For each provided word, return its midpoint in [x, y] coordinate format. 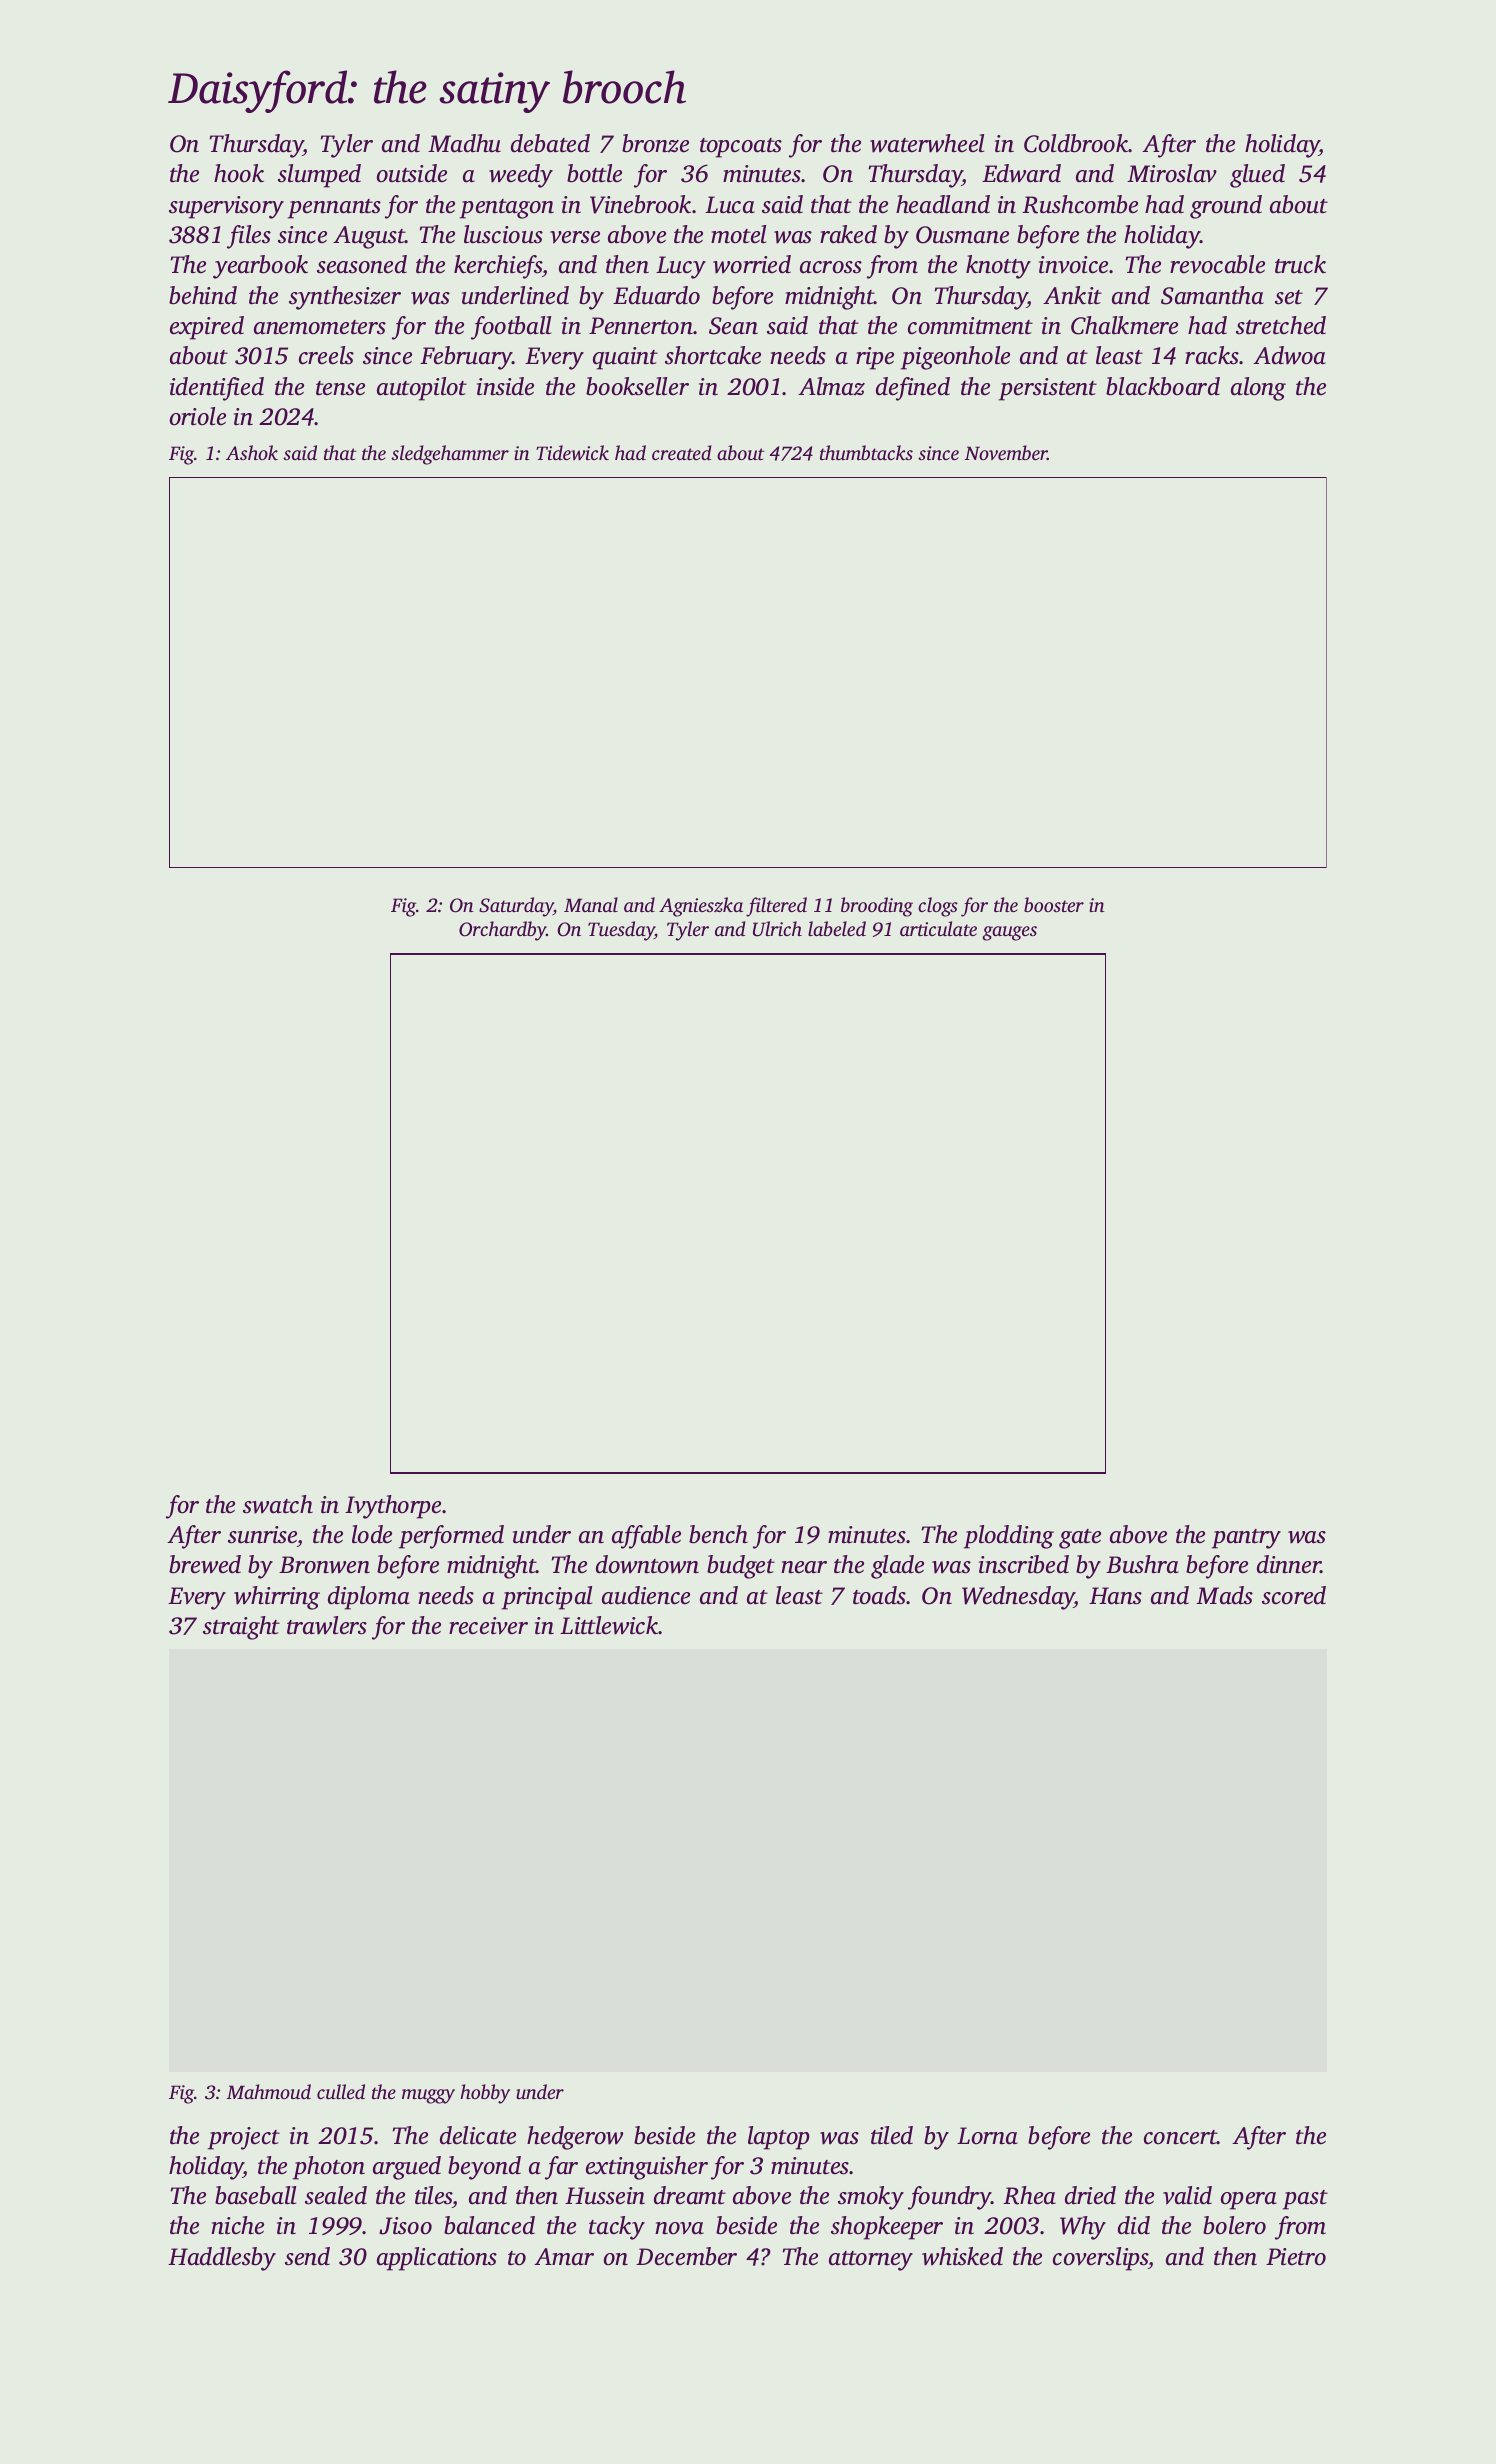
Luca [730, 205]
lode [372, 1534]
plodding [1009, 1537]
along [1258, 389]
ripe [875, 358]
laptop [779, 2138]
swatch [278, 1504]
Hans [1115, 1596]
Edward [1021, 173]
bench [718, 1534]
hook [239, 173]
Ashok [252, 452]
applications [437, 2259]
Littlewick [609, 1625]
